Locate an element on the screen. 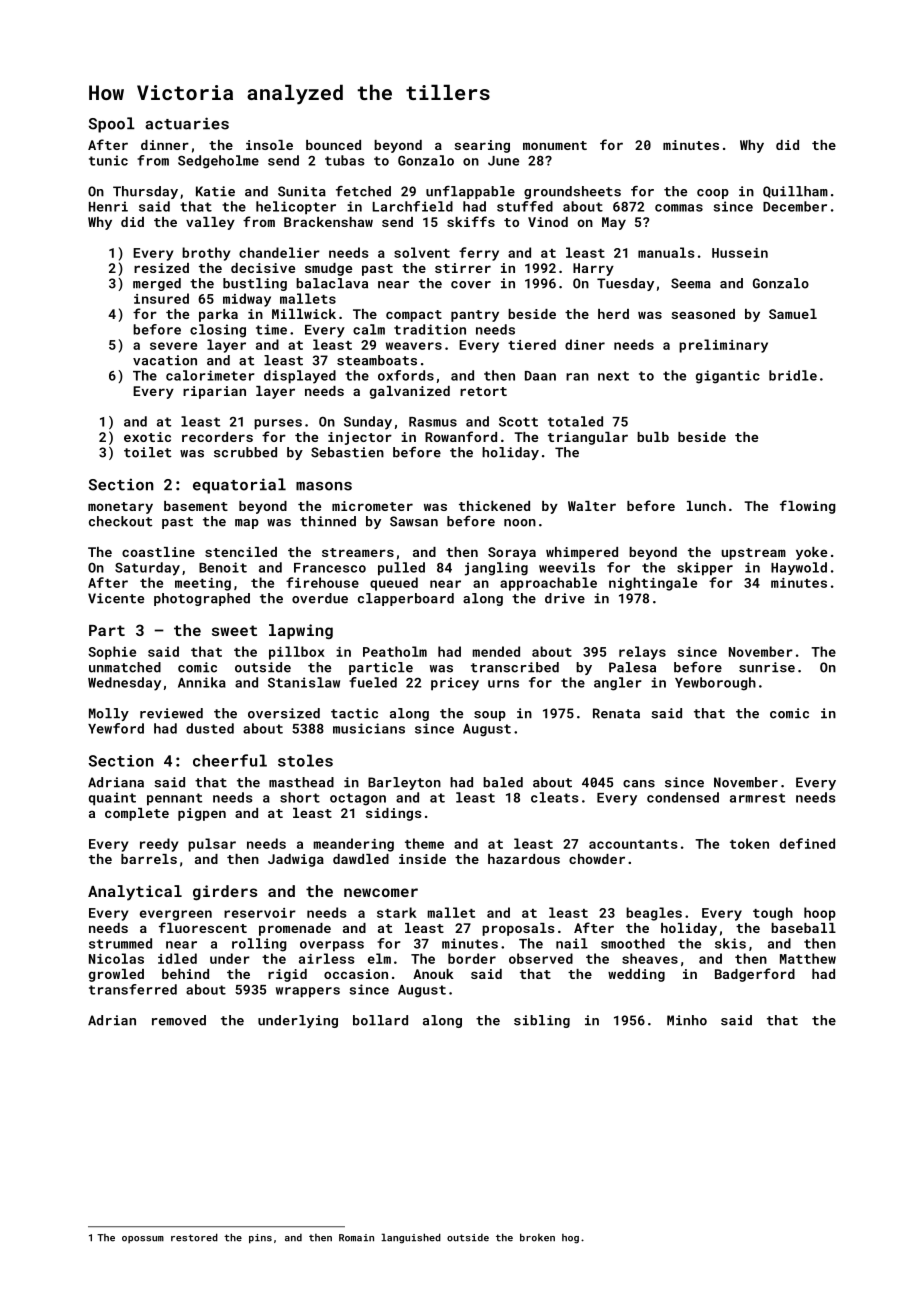 The height and width of the screenshot is (1308, 924). opossum is located at coordinates (143, 1239).
